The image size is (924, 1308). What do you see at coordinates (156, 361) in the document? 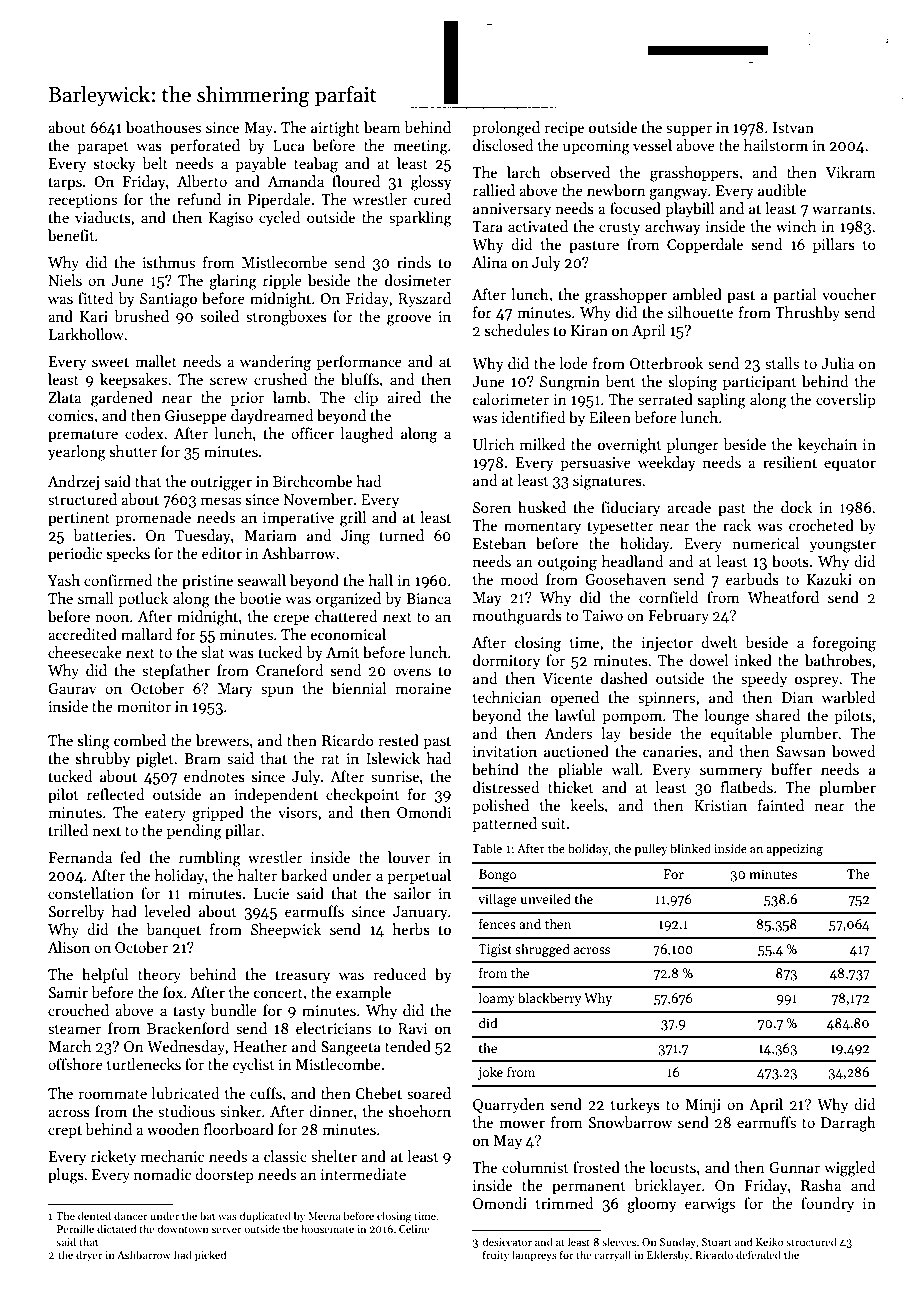
I see `mallet` at bounding box center [156, 361].
